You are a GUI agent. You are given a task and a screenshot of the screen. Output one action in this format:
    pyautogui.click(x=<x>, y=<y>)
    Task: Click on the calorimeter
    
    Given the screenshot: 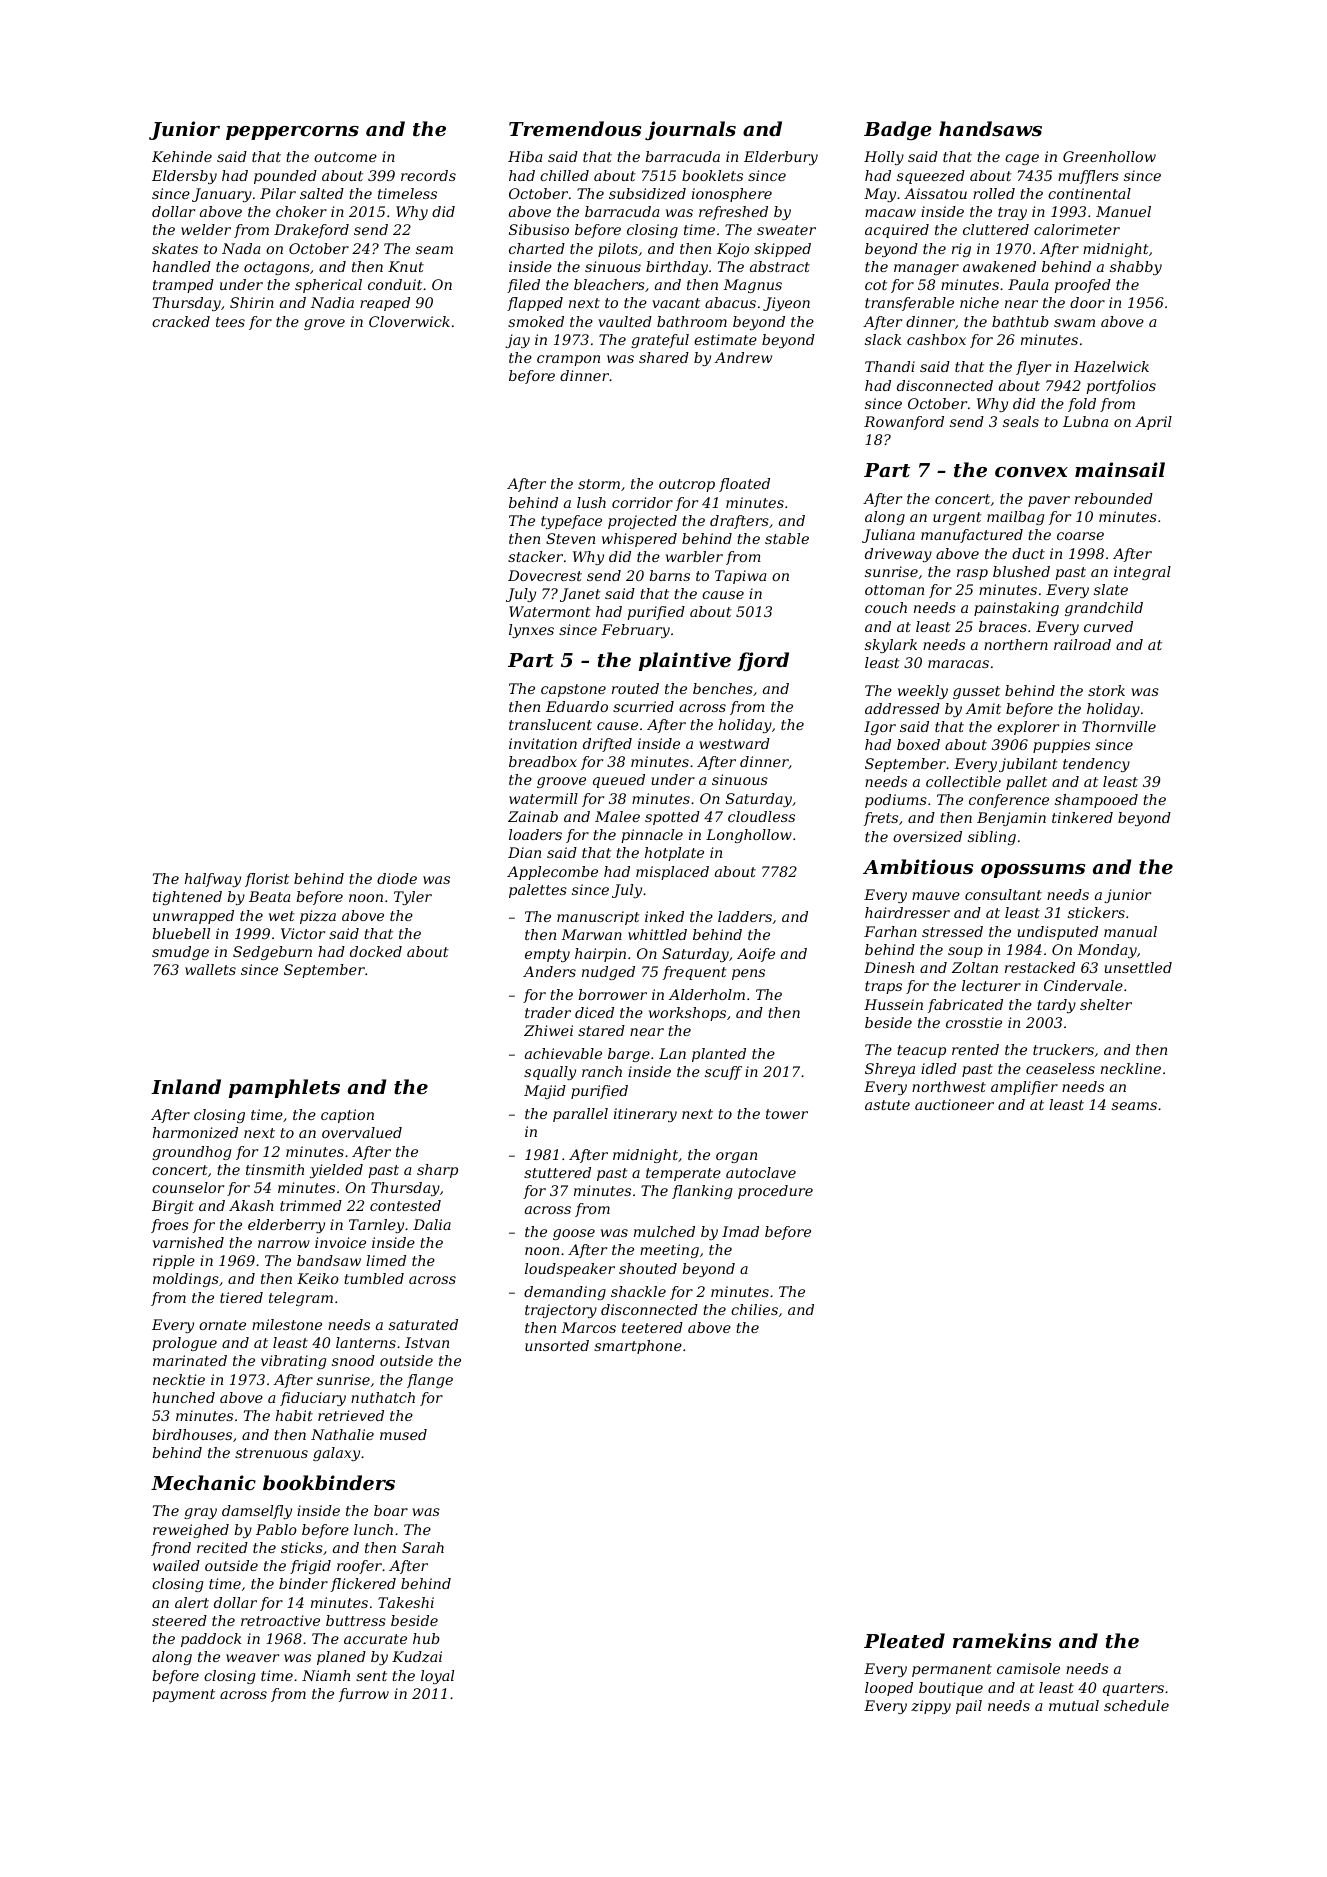 What is the action you would take?
    pyautogui.click(x=1077, y=229)
